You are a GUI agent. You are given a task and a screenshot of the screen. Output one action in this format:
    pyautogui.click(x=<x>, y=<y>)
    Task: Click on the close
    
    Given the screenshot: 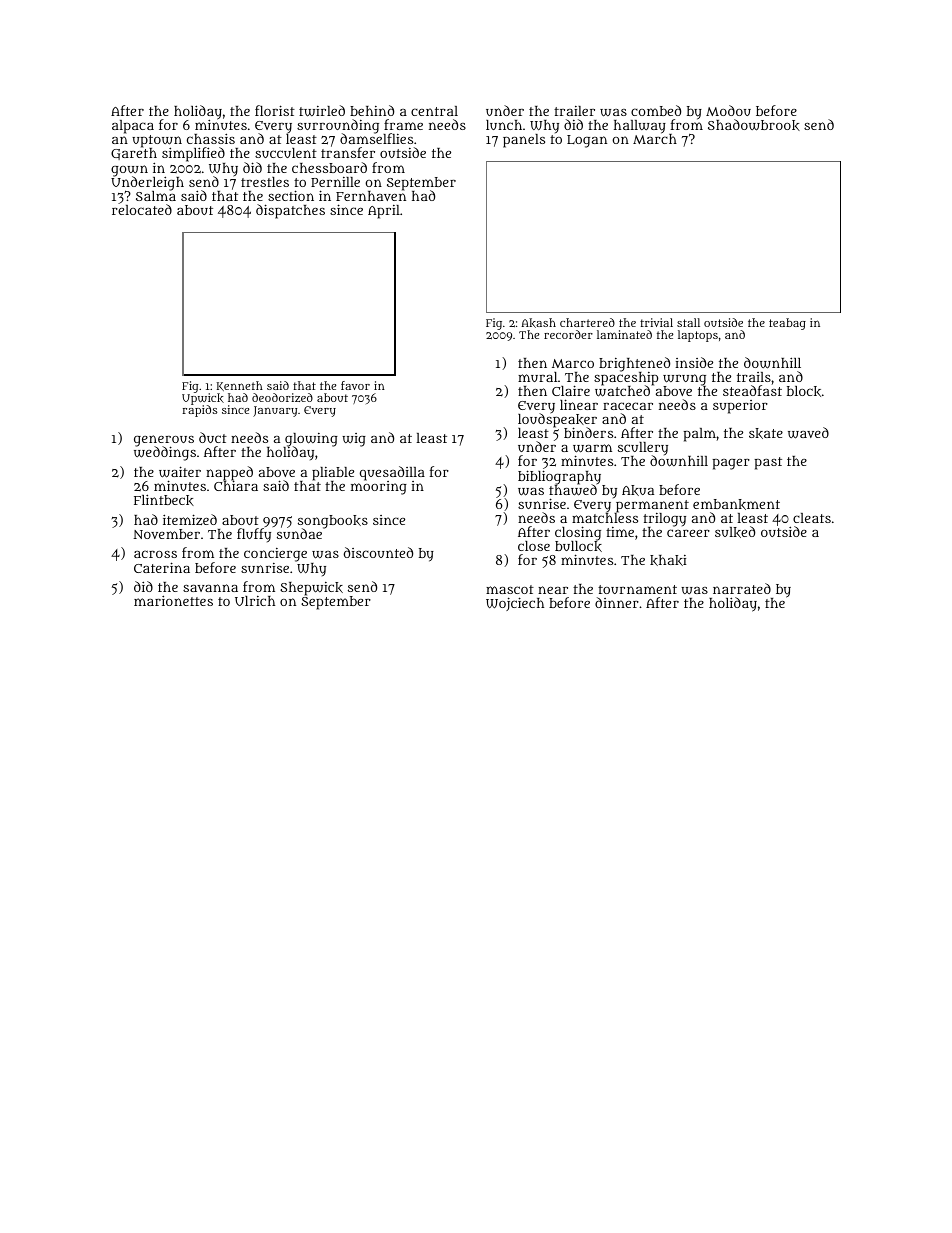 What is the action you would take?
    pyautogui.click(x=534, y=546)
